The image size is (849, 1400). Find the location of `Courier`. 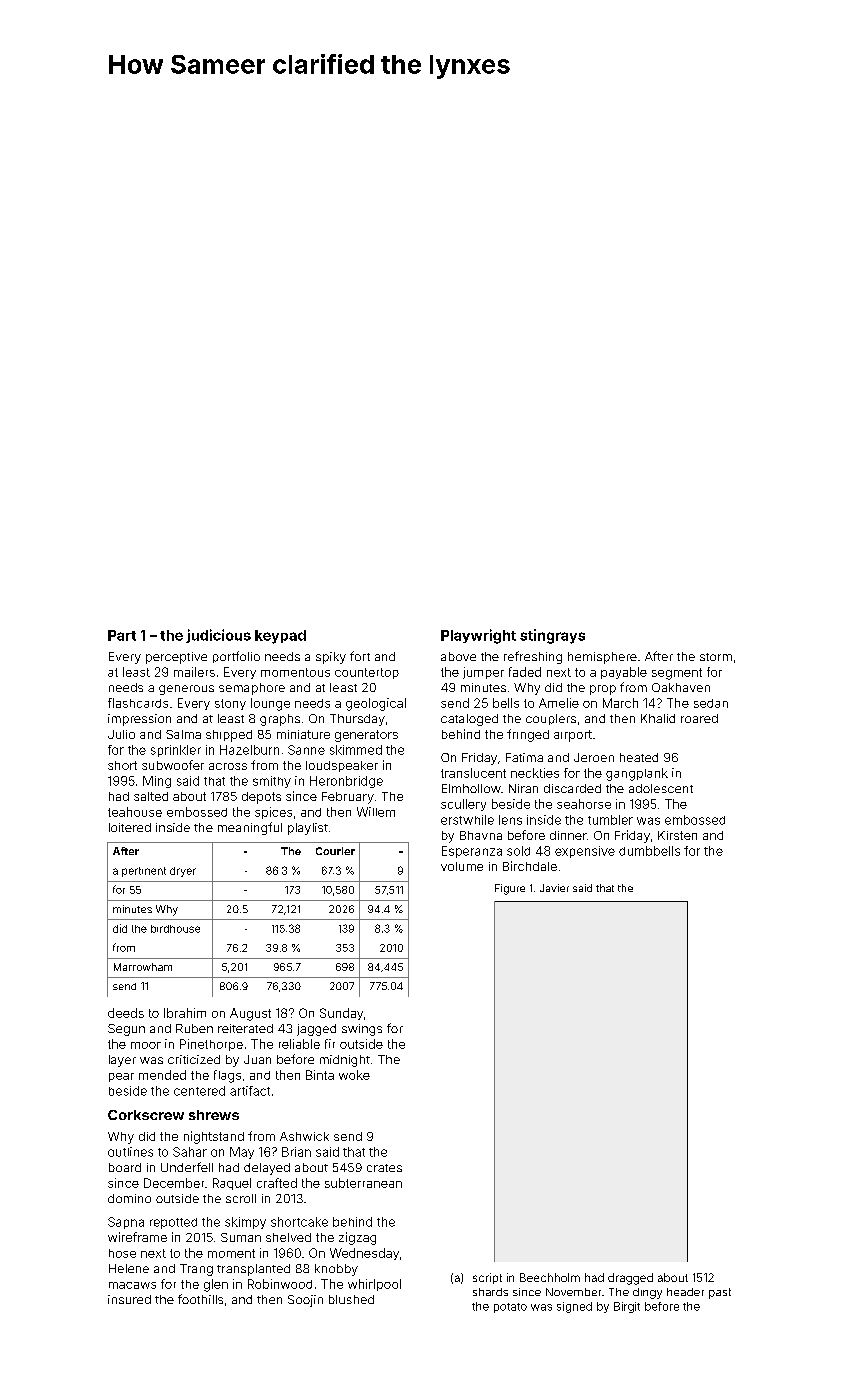

Courier is located at coordinates (335, 851).
